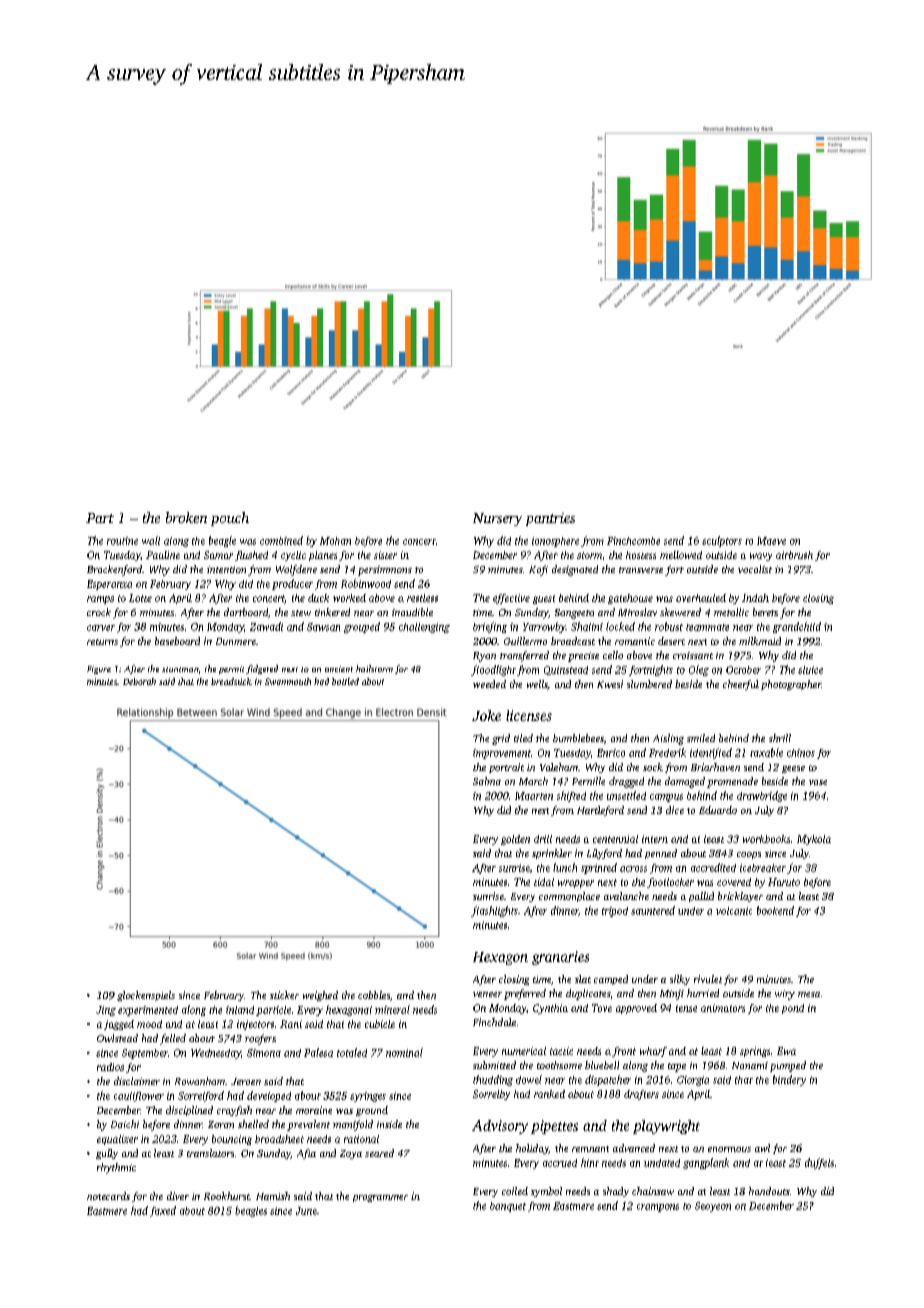  Describe the element at coordinates (766, 839) in the page. I see `workbooks` at that location.
